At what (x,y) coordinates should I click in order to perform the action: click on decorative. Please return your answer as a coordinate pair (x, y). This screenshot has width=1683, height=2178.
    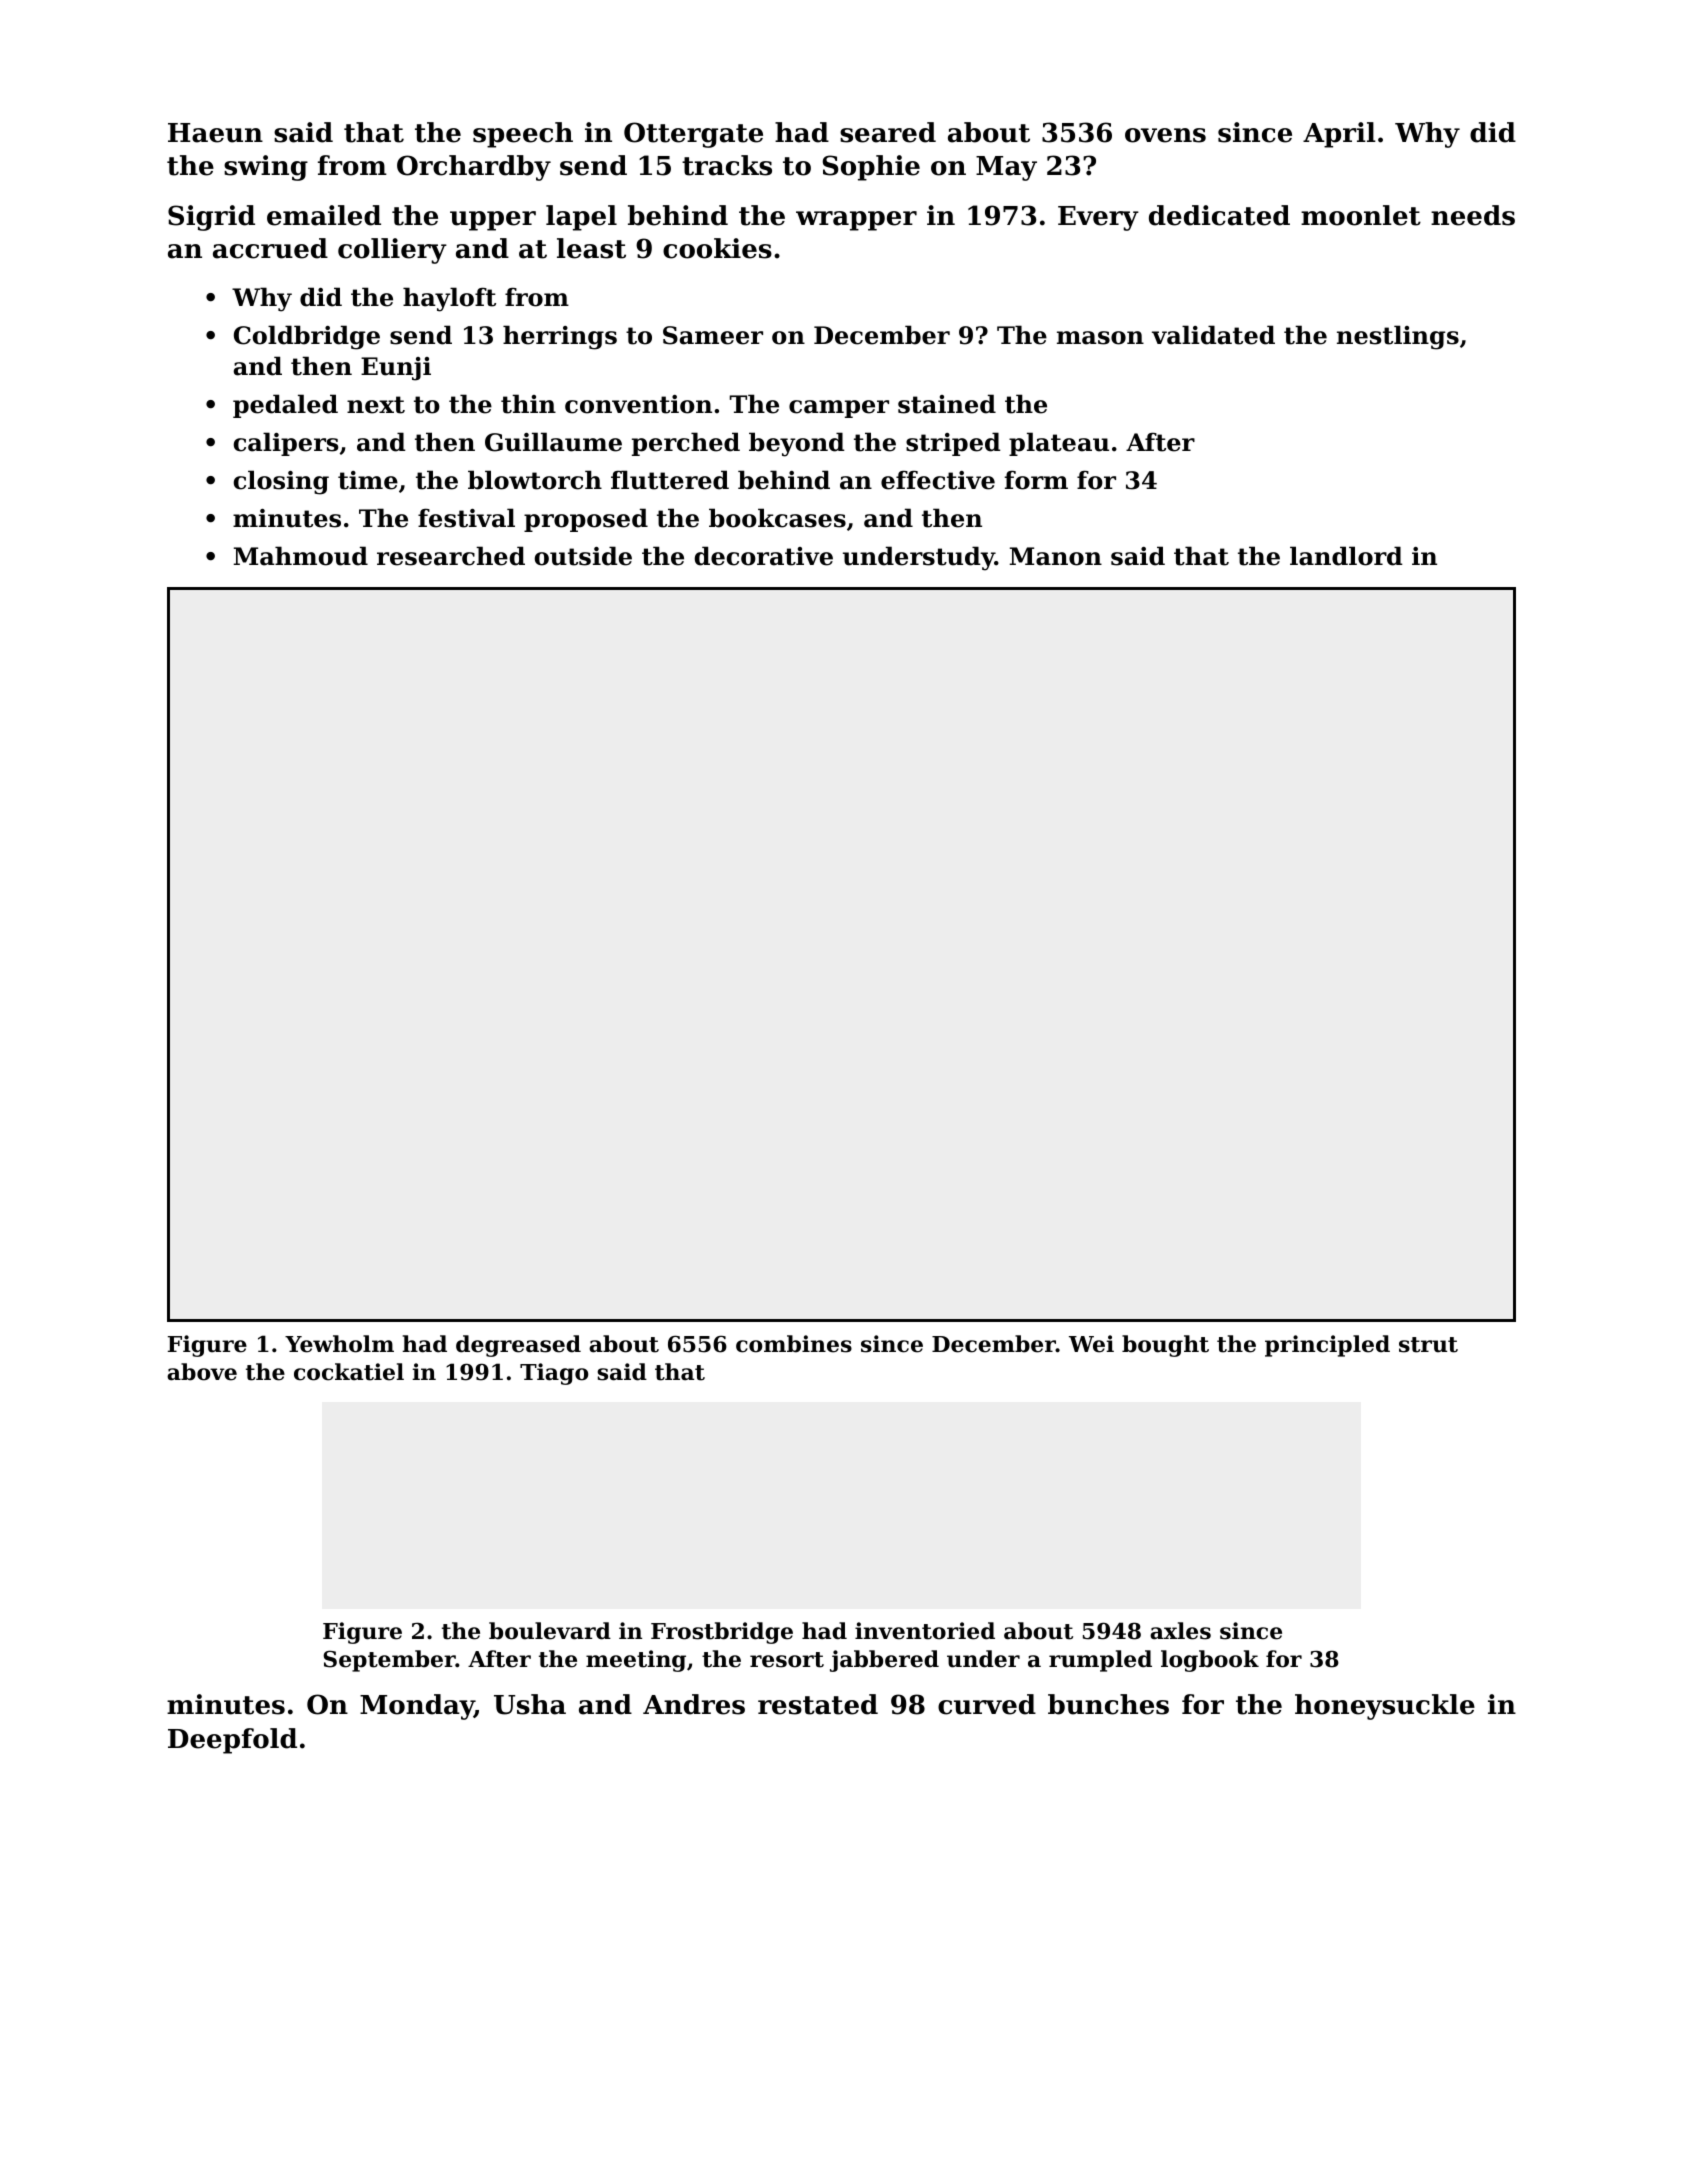
    Looking at the image, I should click on (764, 556).
